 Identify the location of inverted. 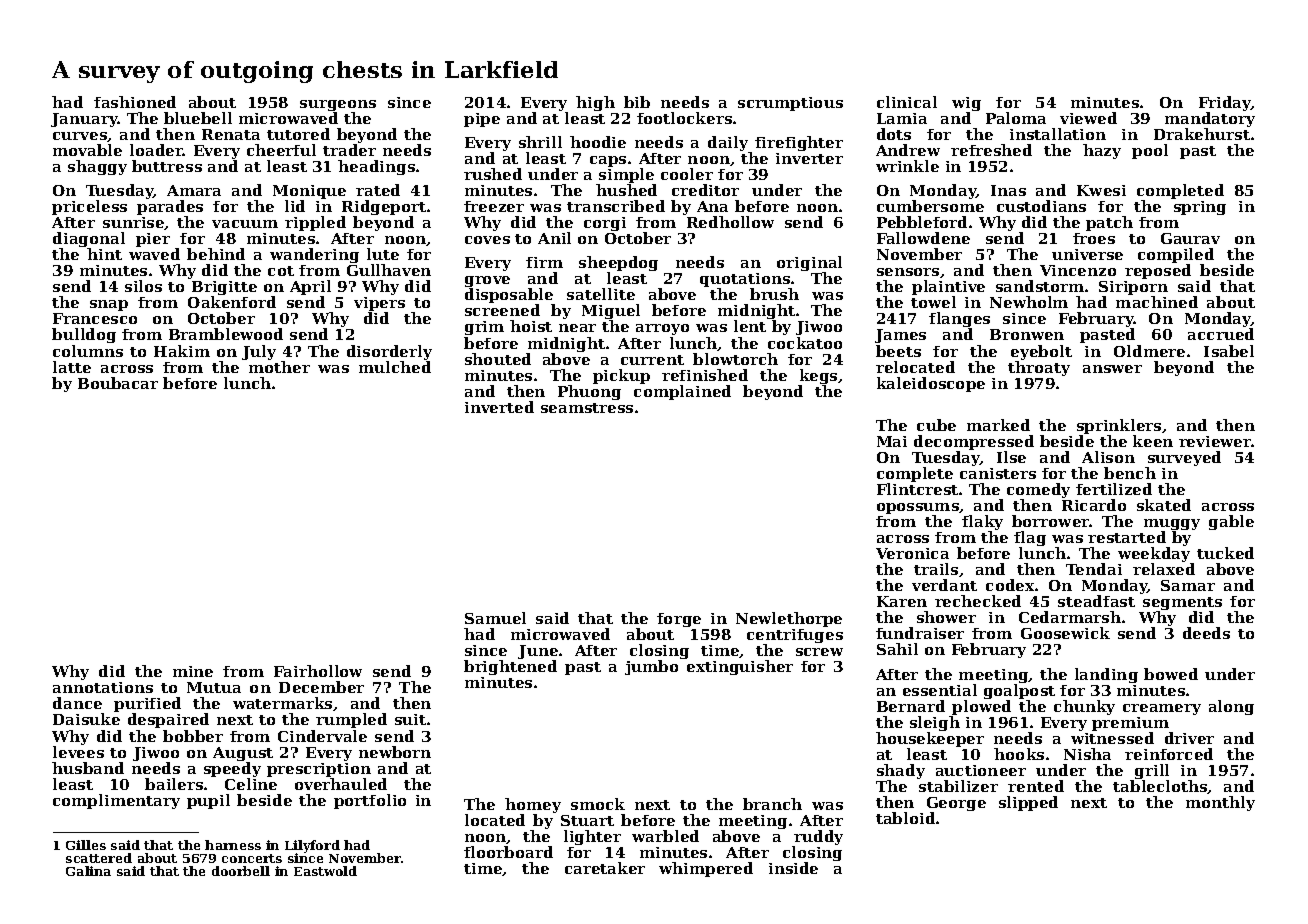
(499, 407).
